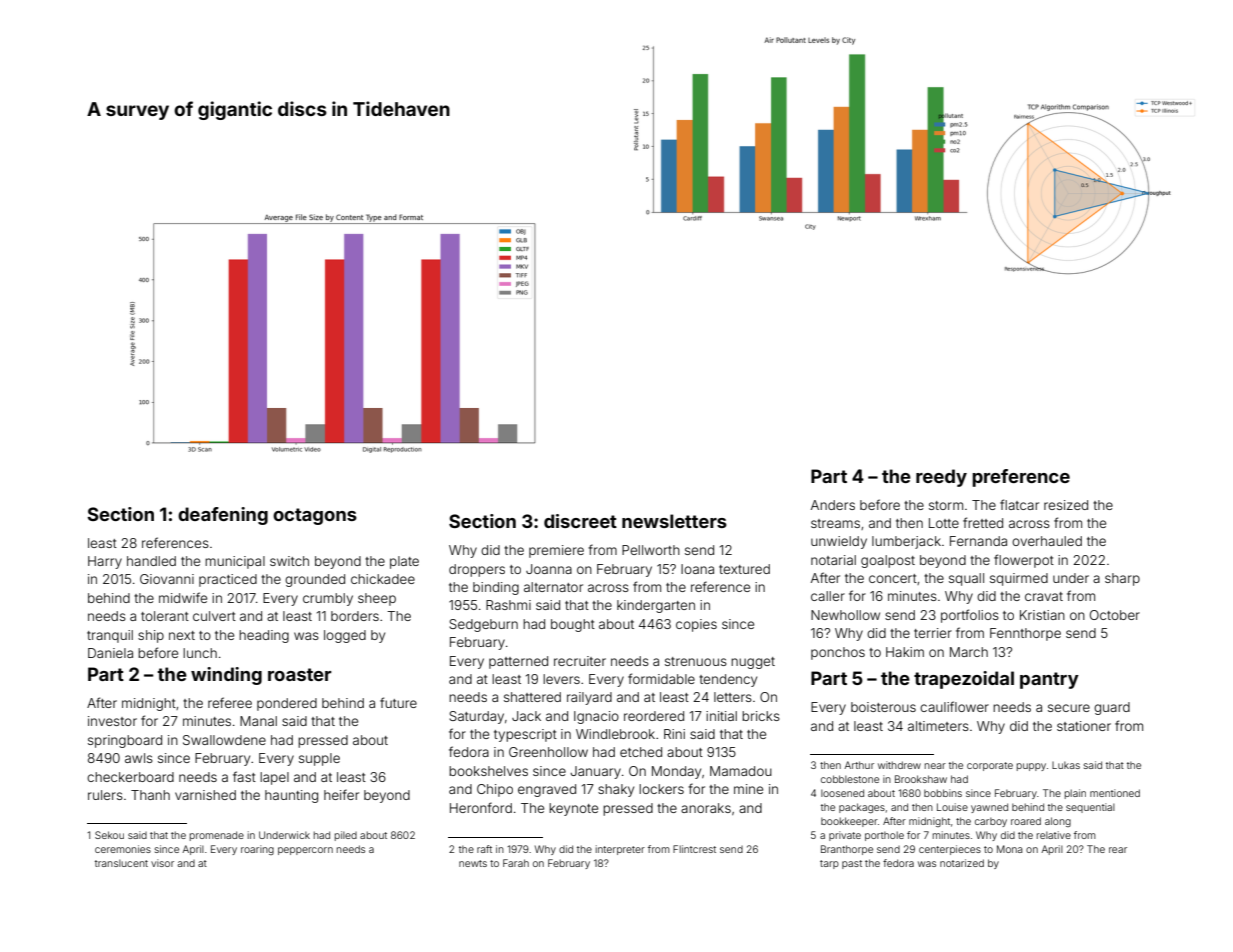  What do you see at coordinates (620, 850) in the screenshot?
I see `interpreter` at bounding box center [620, 850].
